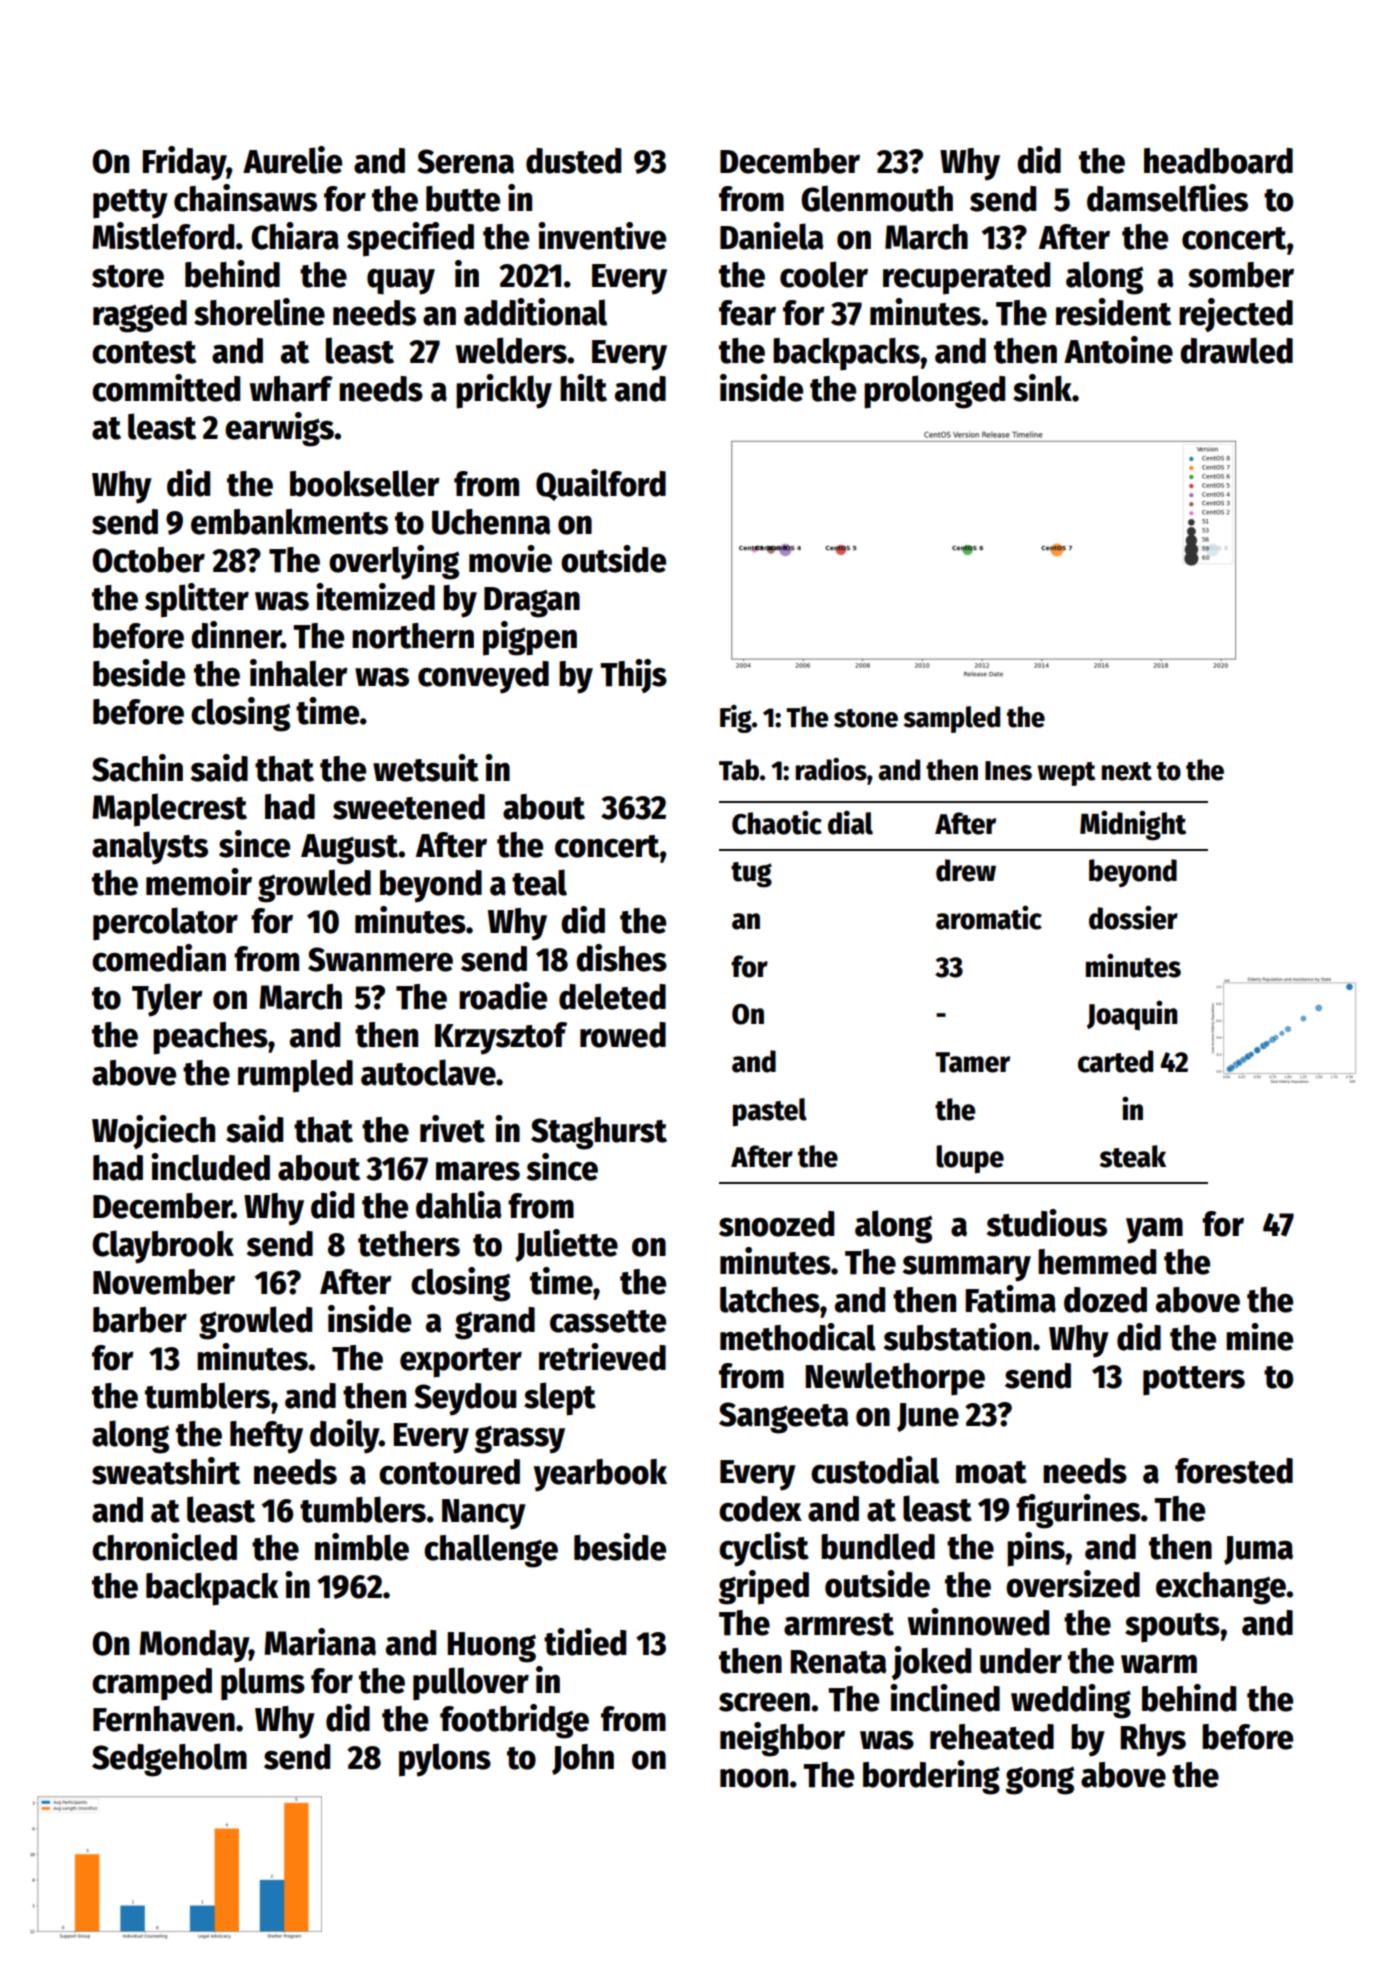 The image size is (1386, 1969). Describe the element at coordinates (1234, 1471) in the document. I see `forested` at that location.
